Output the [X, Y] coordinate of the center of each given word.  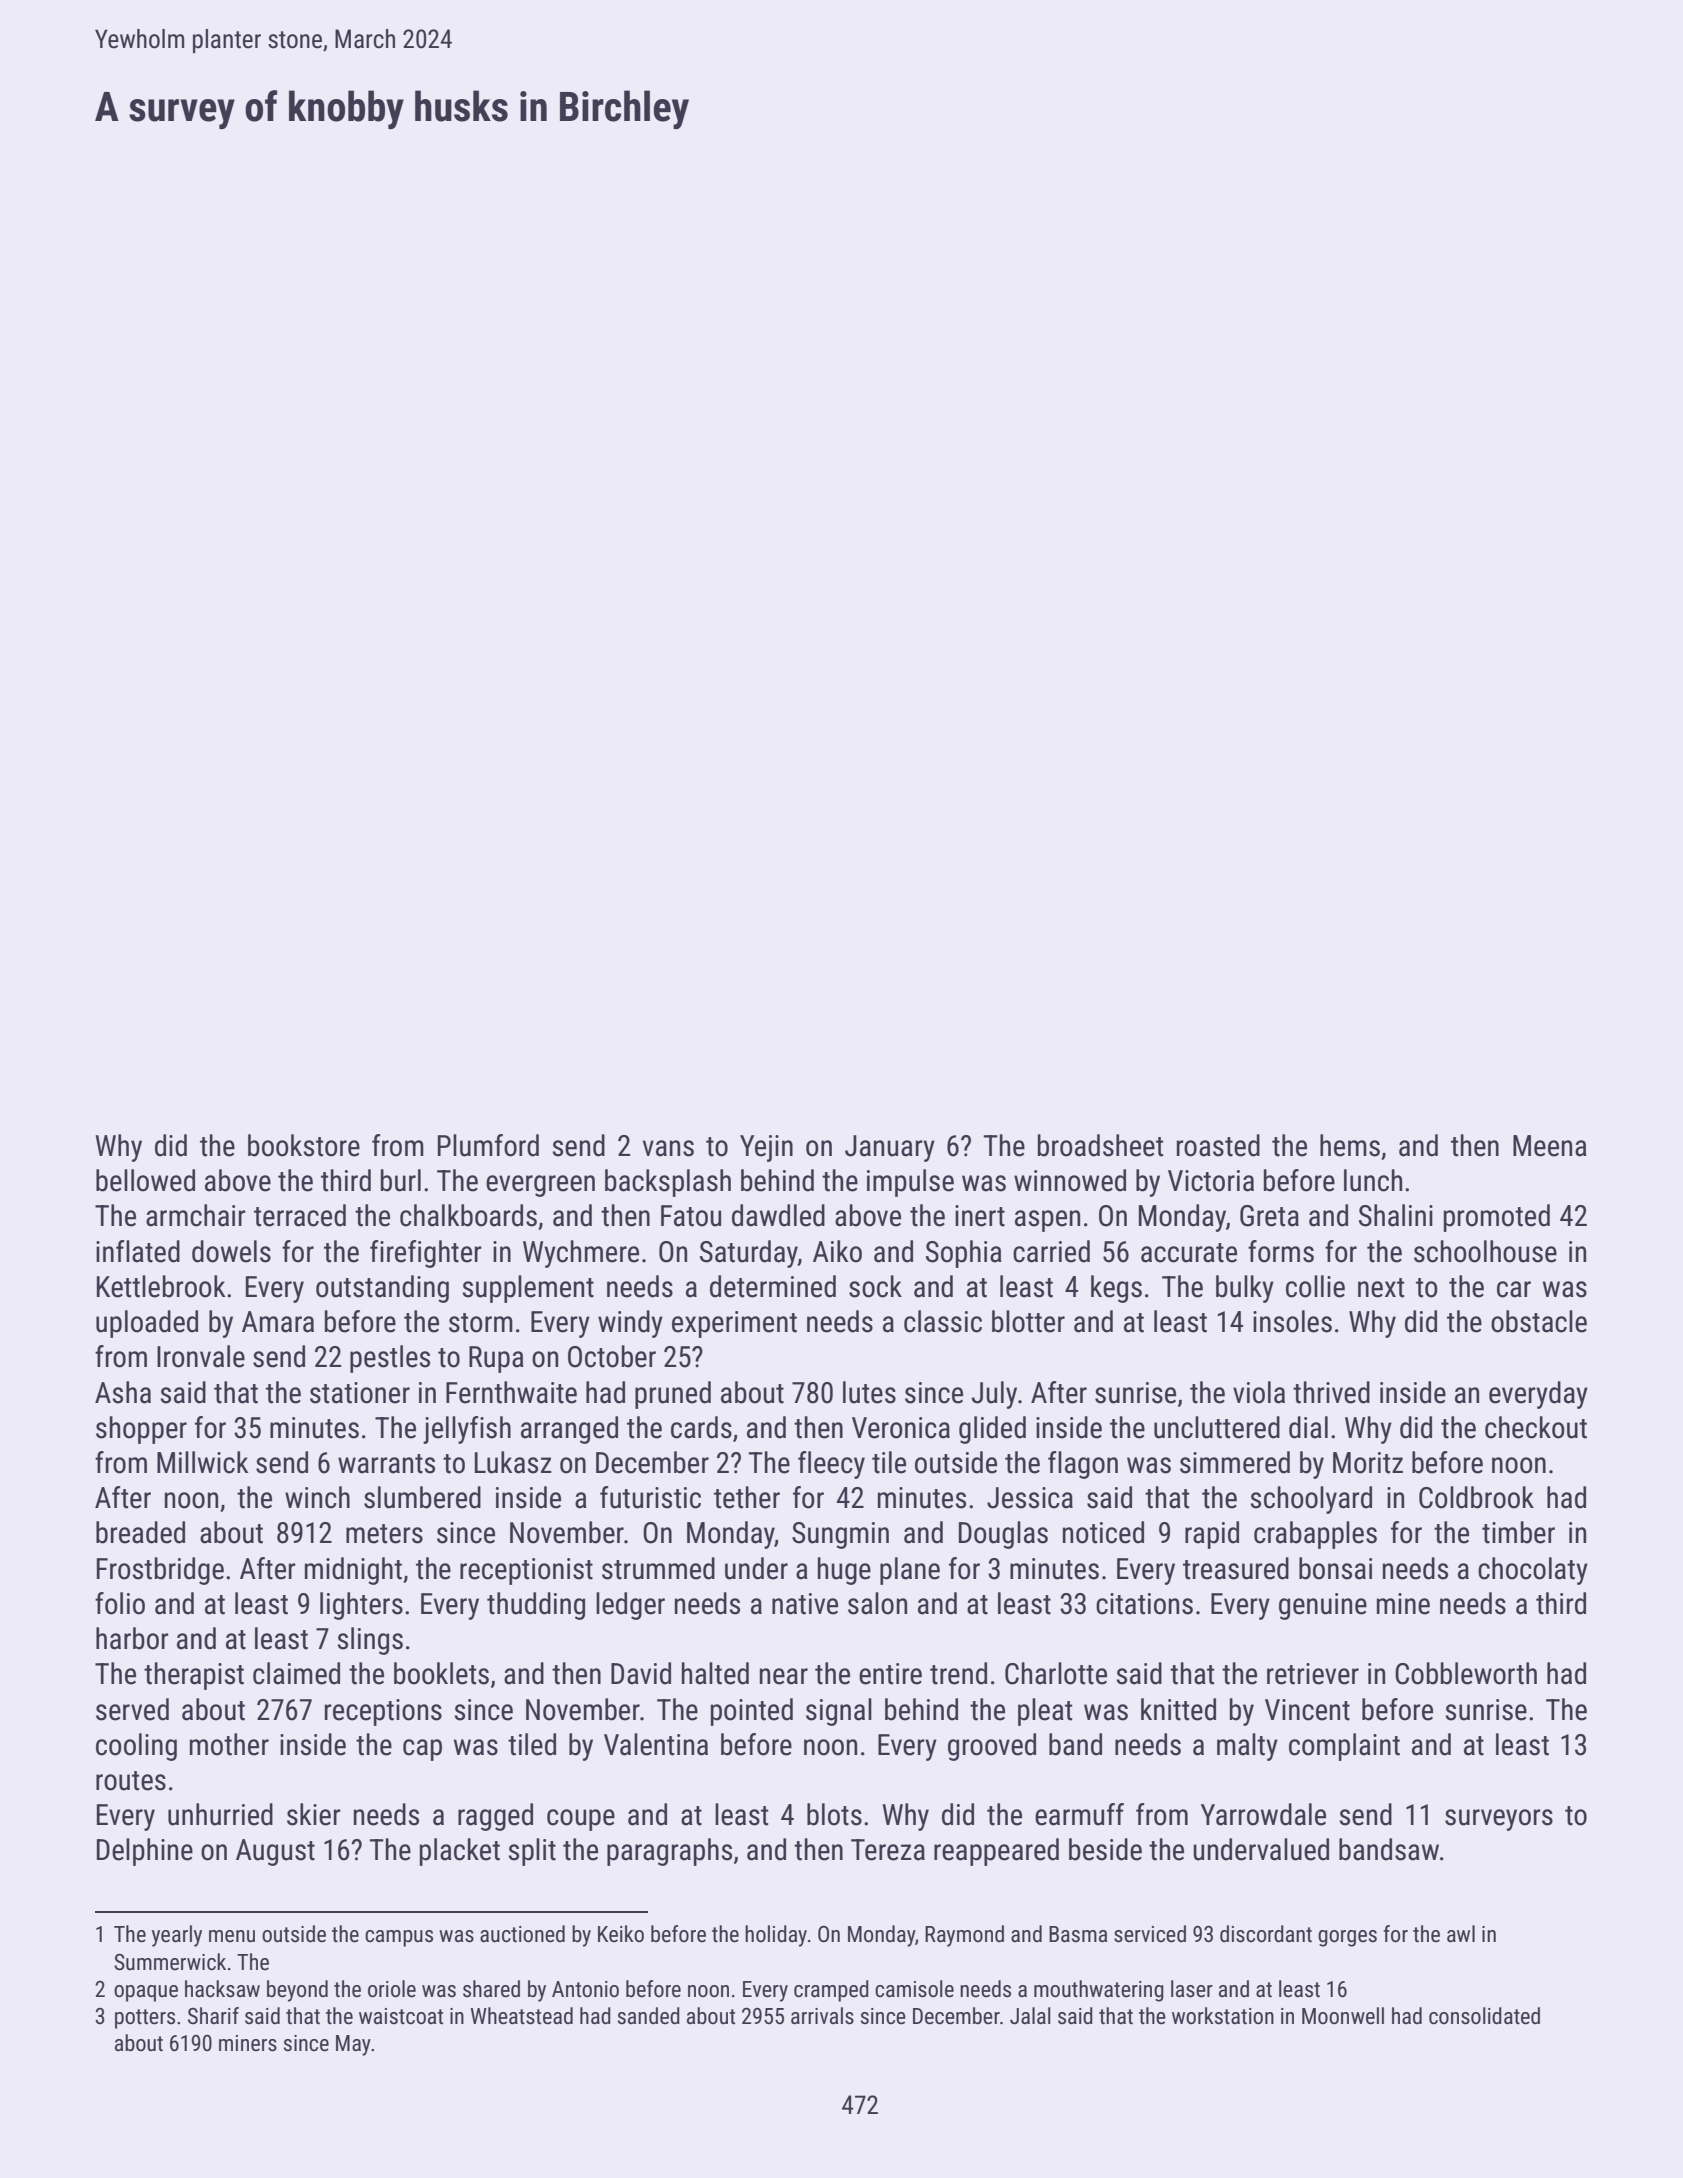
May [353, 2045]
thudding [536, 1606]
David [641, 1673]
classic [943, 1321]
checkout [1536, 1427]
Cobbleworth [1466, 1673]
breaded [140, 1532]
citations [1144, 1604]
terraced [300, 1215]
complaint [1344, 1747]
